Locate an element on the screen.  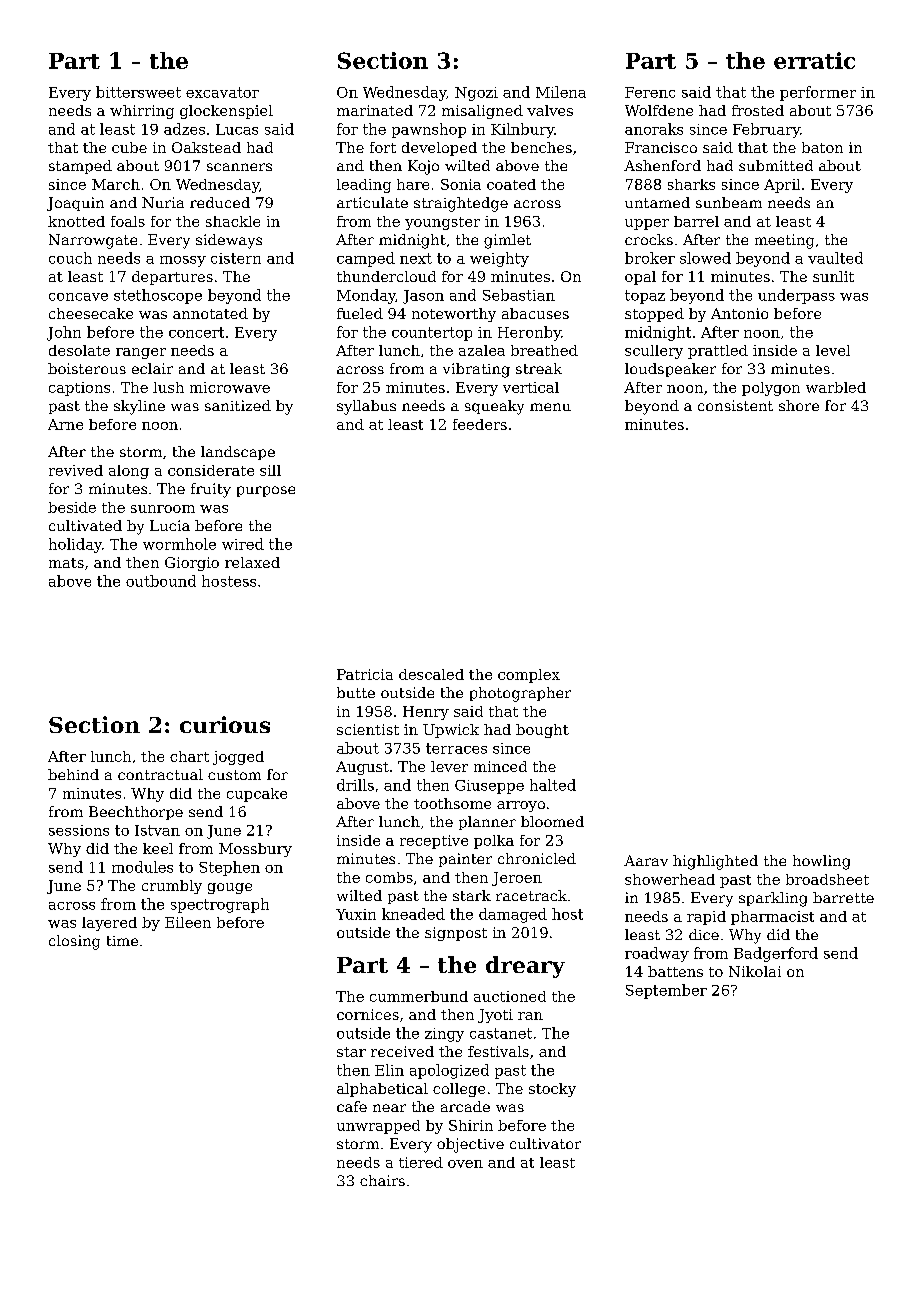
Nikolai is located at coordinates (755, 971).
